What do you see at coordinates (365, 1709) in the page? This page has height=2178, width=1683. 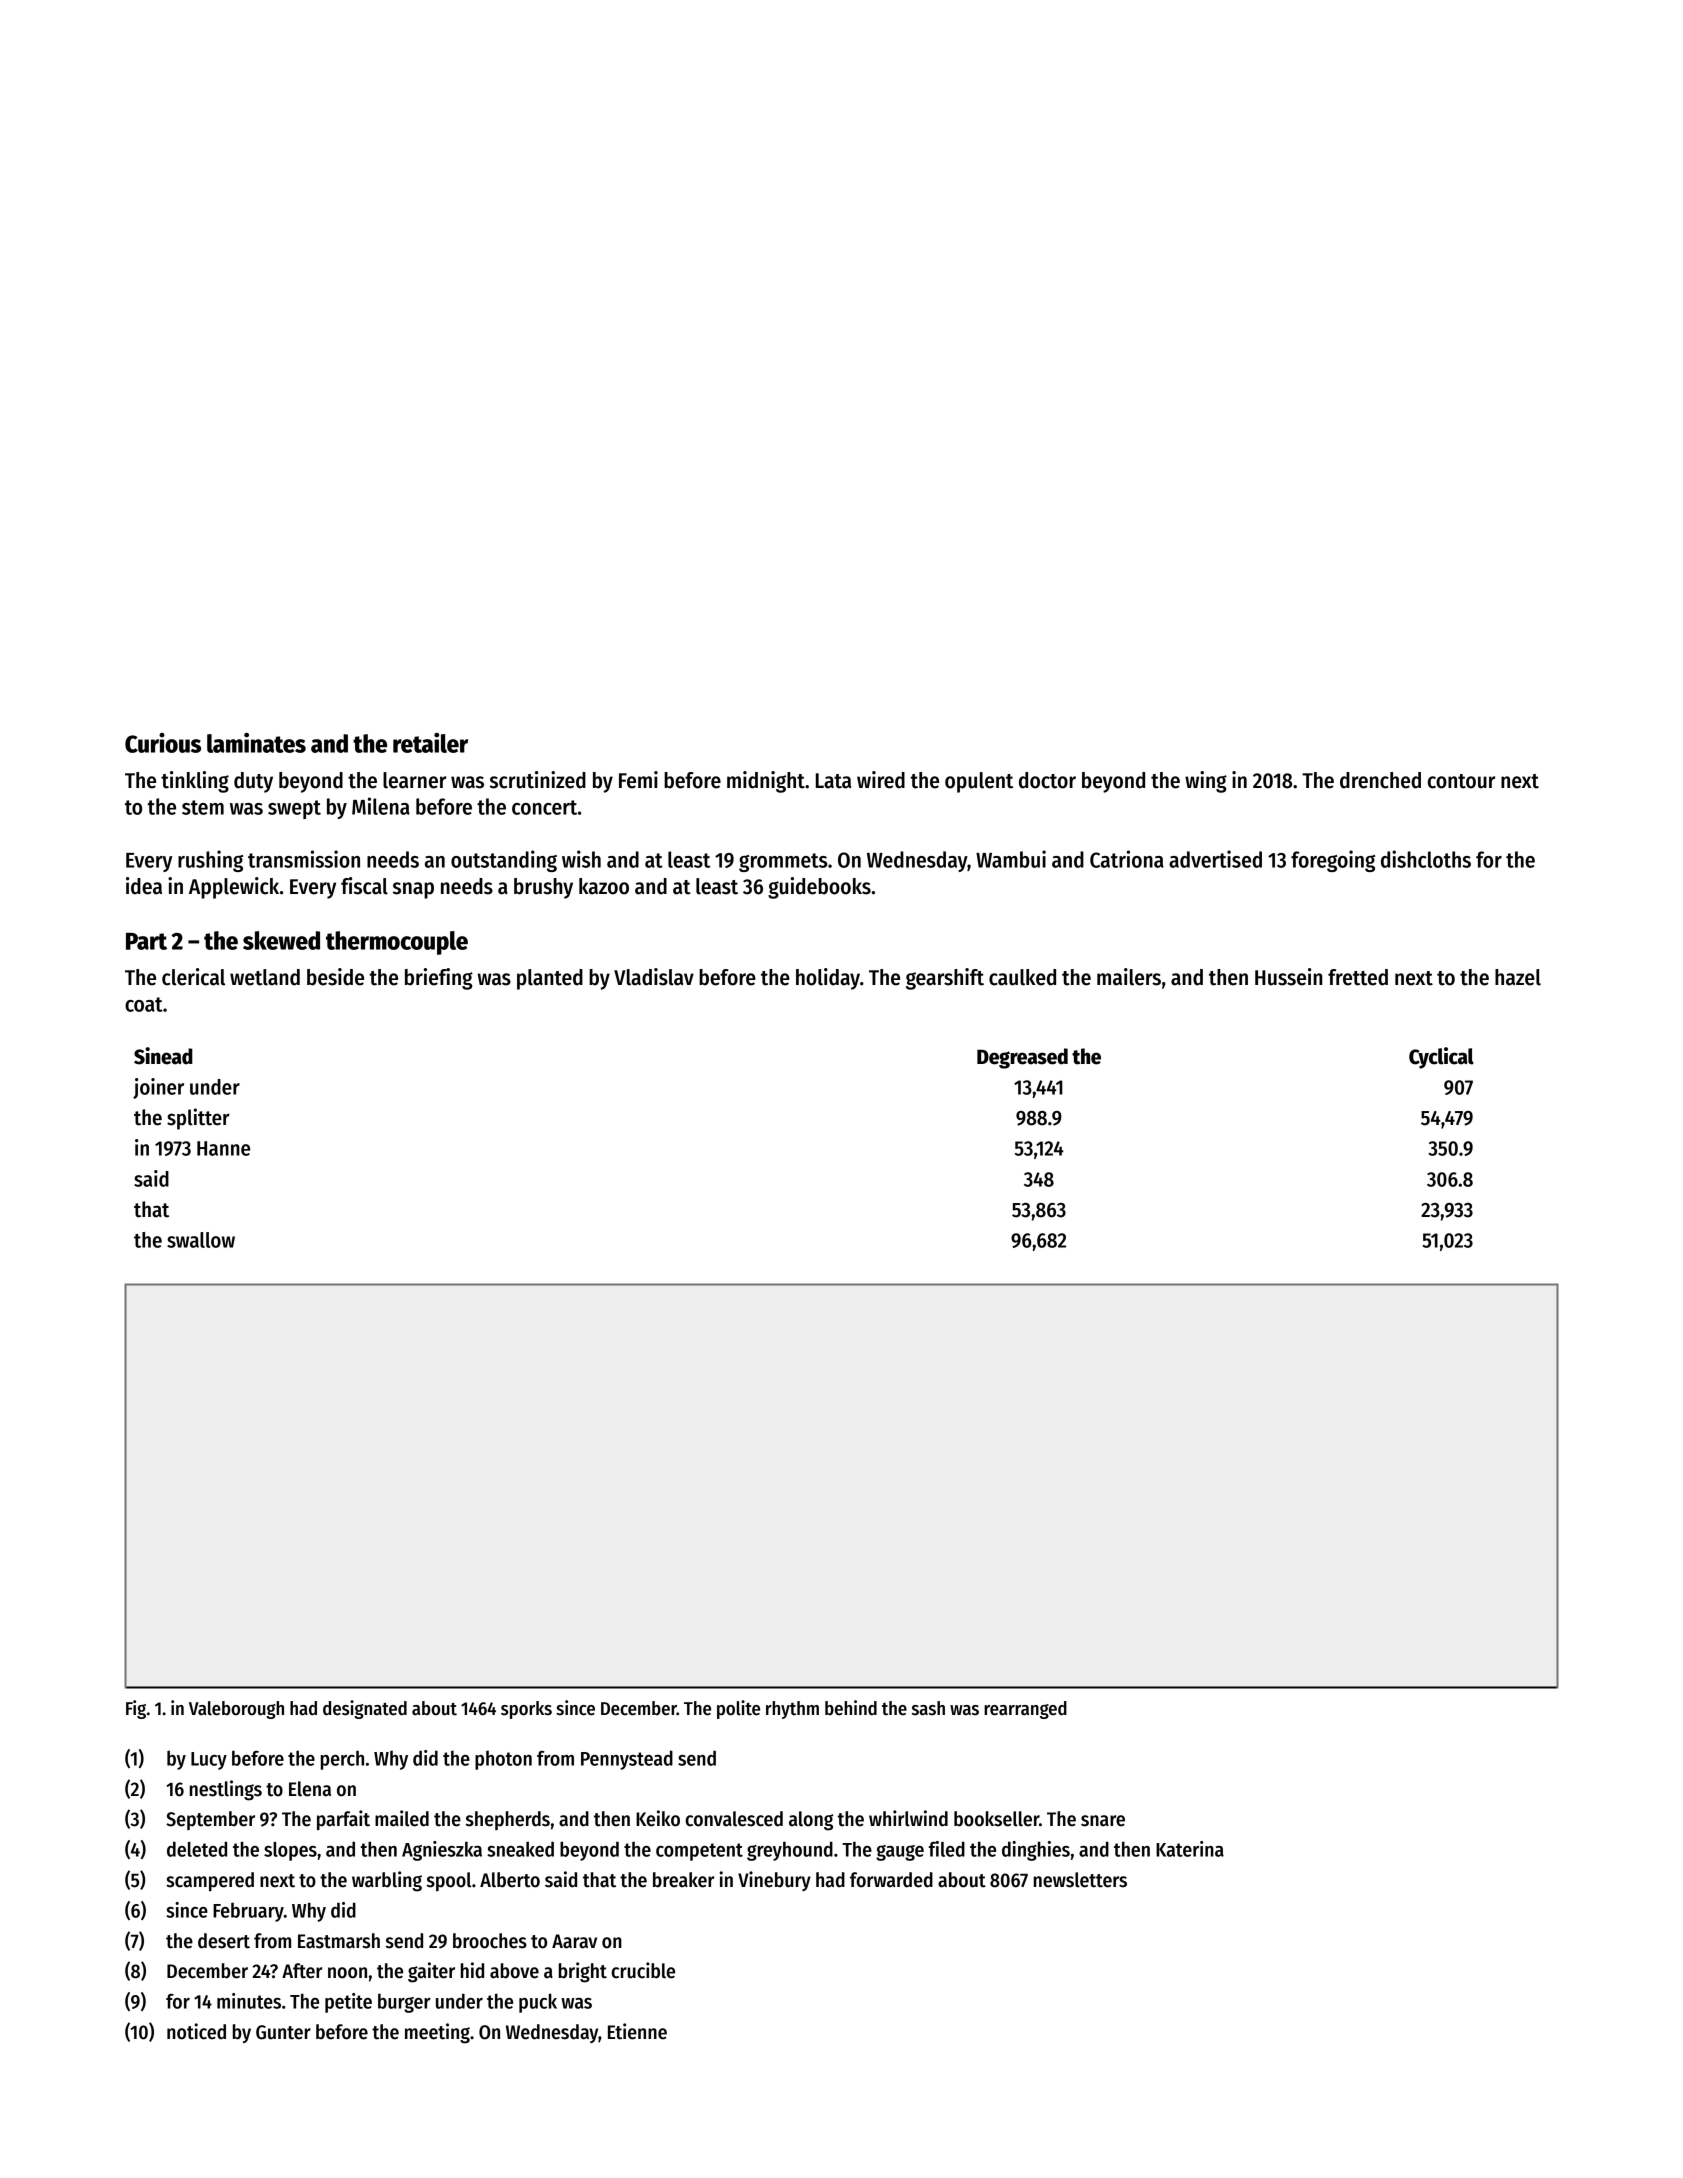 I see `designated` at bounding box center [365, 1709].
